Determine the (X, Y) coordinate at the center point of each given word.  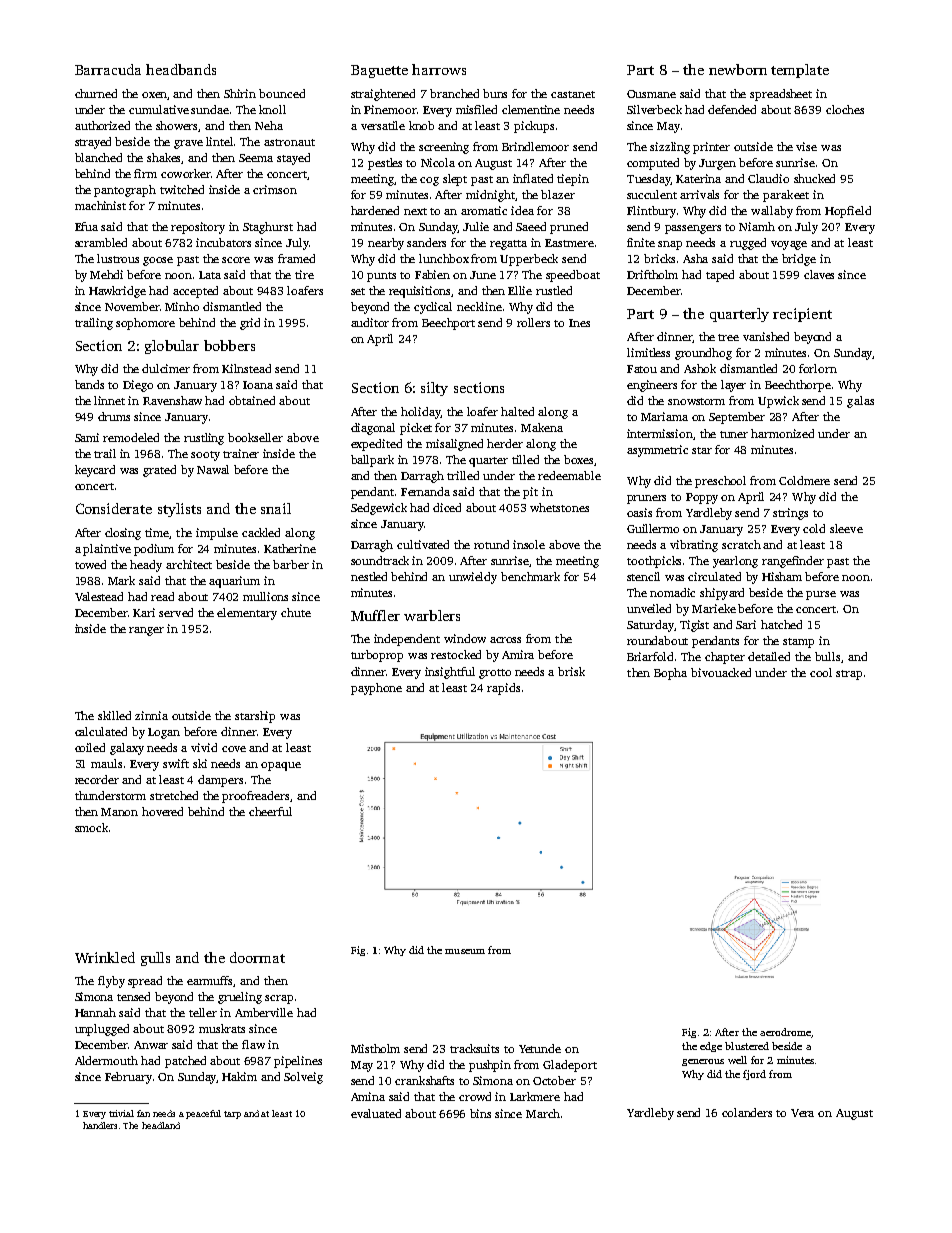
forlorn (818, 368)
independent (407, 640)
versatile (383, 125)
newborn (738, 69)
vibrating (694, 546)
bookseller (255, 437)
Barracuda (108, 69)
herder (505, 443)
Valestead (99, 596)
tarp (232, 1115)
